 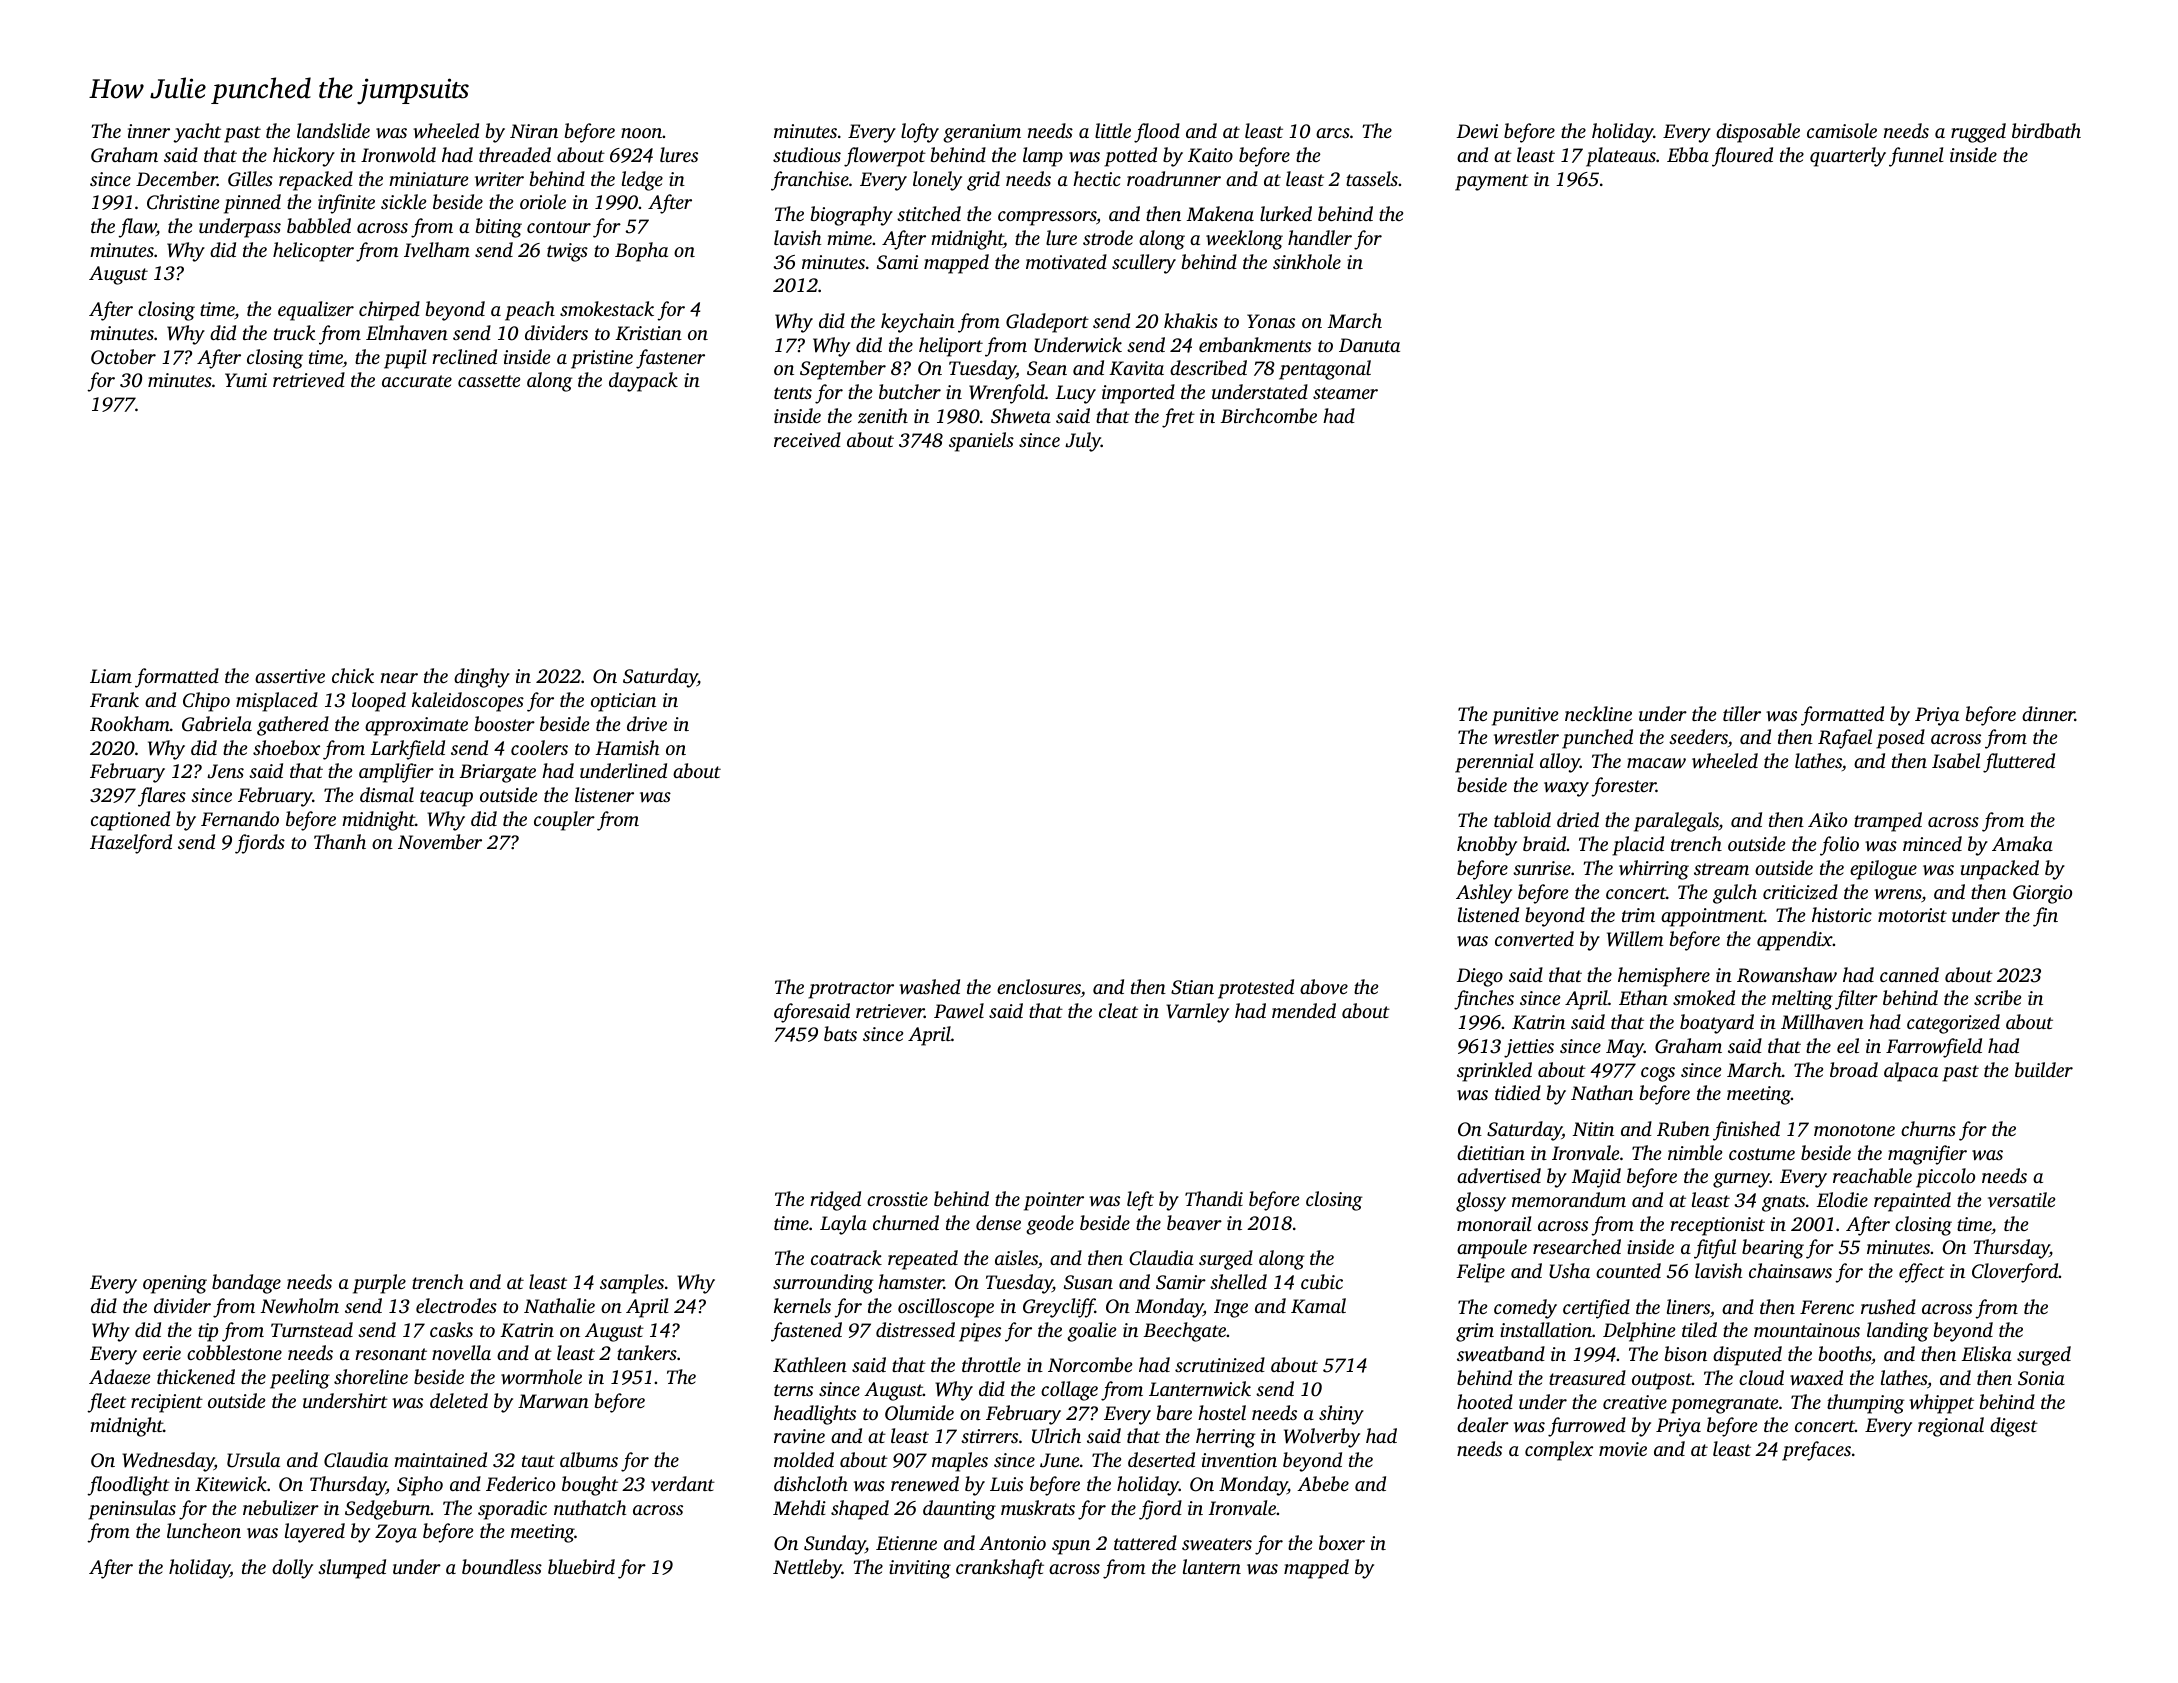 I want to click on slumped, so click(x=352, y=1569).
